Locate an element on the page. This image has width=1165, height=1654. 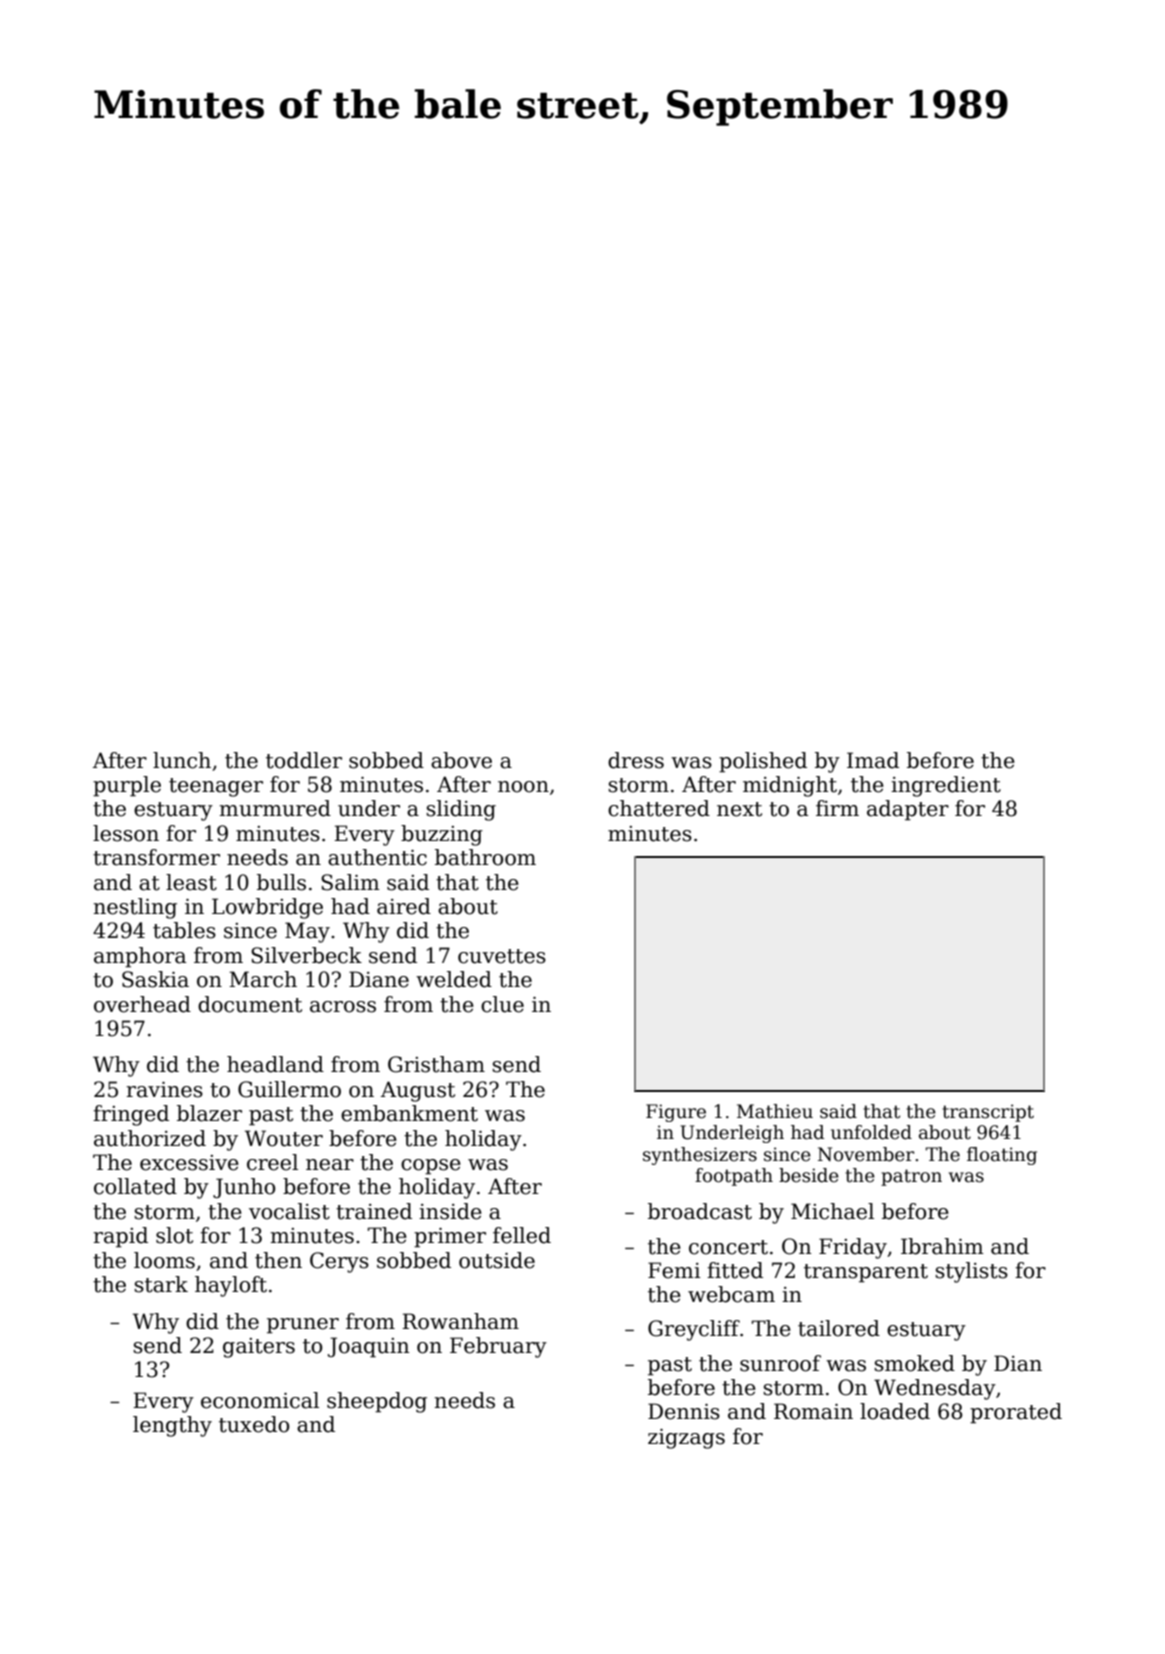
ingredient is located at coordinates (946, 786).
